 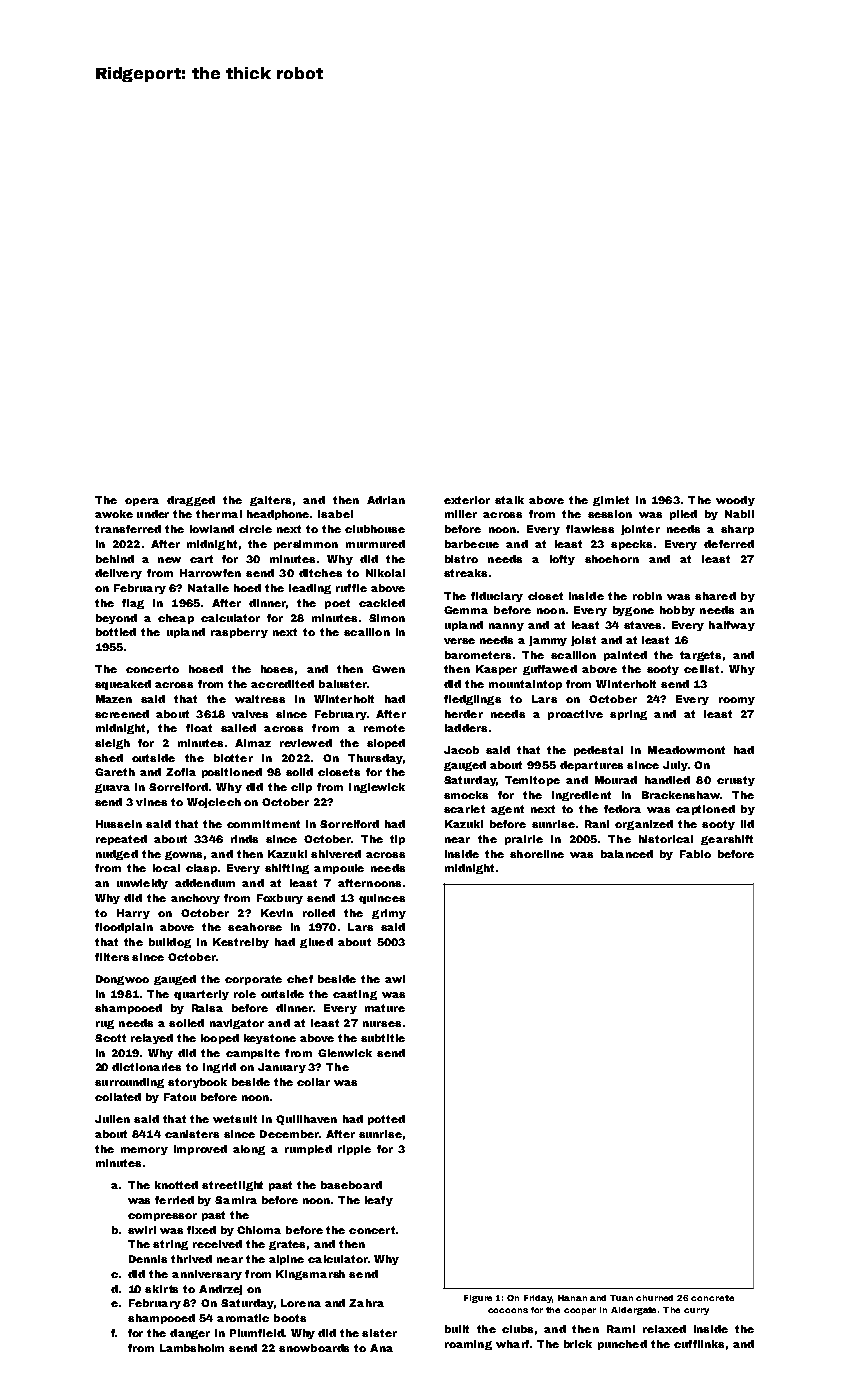 What do you see at coordinates (142, 502) in the screenshot?
I see `opera` at bounding box center [142, 502].
